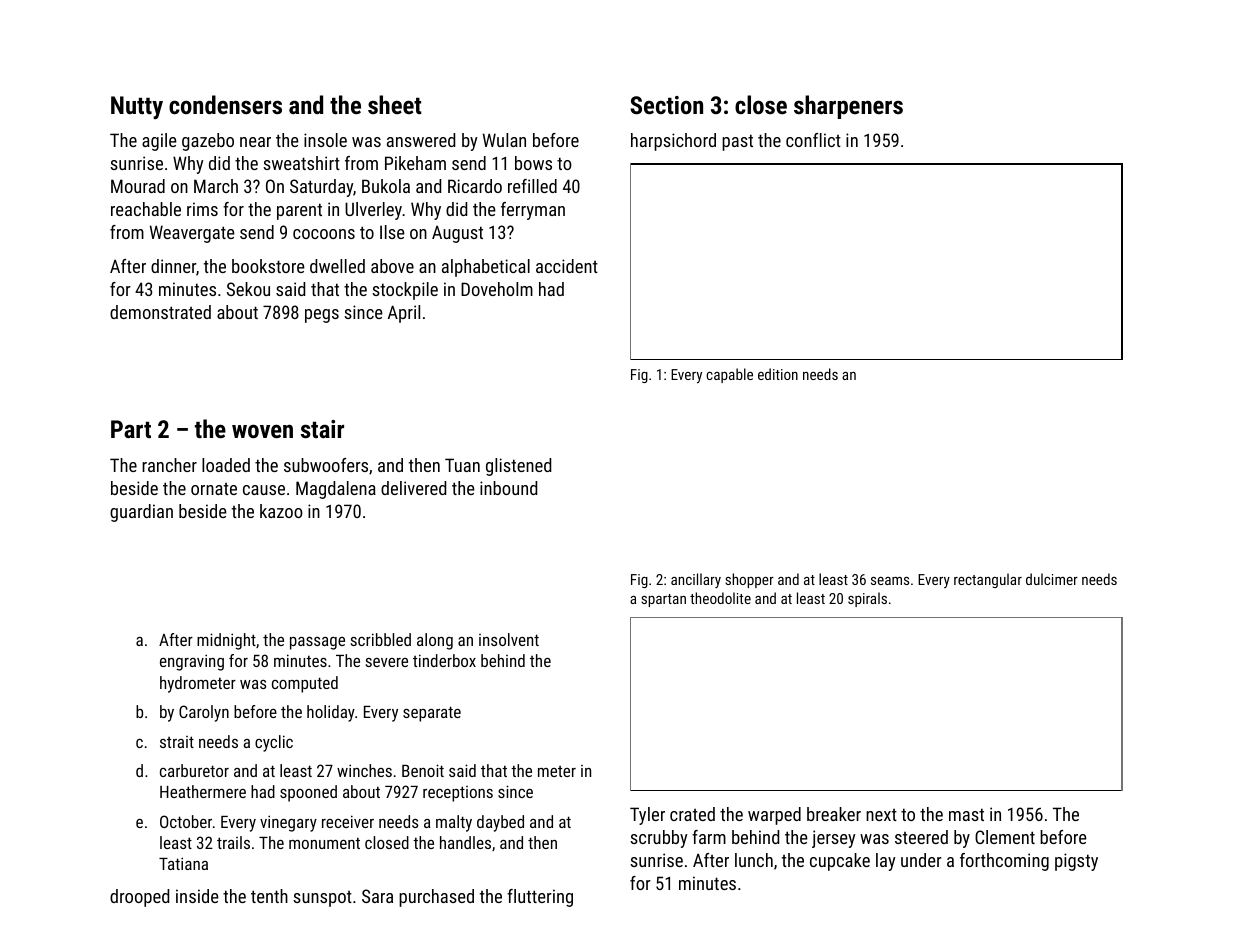 Image resolution: width=1233 pixels, height=952 pixels. What do you see at coordinates (666, 105) in the image?
I see `Section` at bounding box center [666, 105].
